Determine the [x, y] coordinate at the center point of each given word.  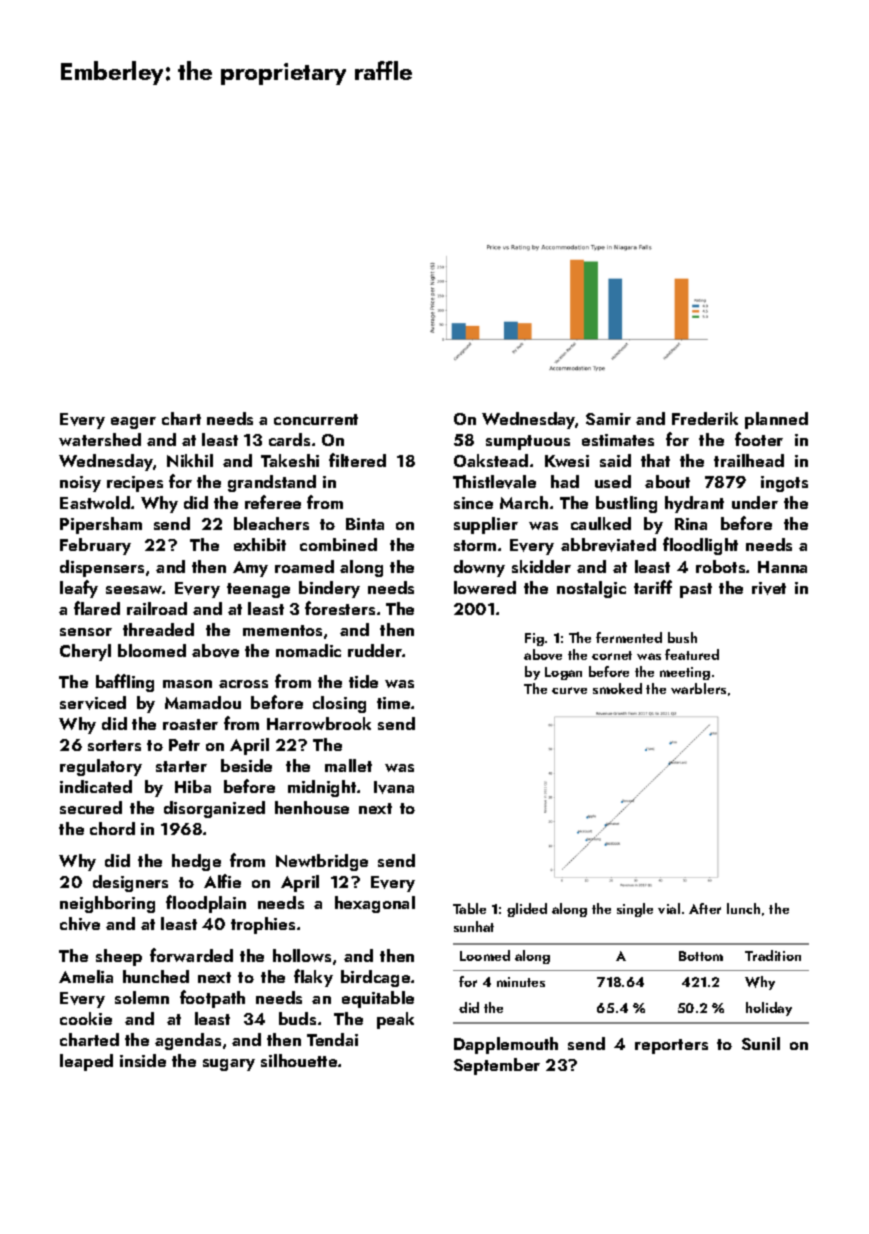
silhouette [299, 1060]
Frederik [705, 418]
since [473, 503]
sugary [229, 1065]
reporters [671, 1046]
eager [133, 423]
